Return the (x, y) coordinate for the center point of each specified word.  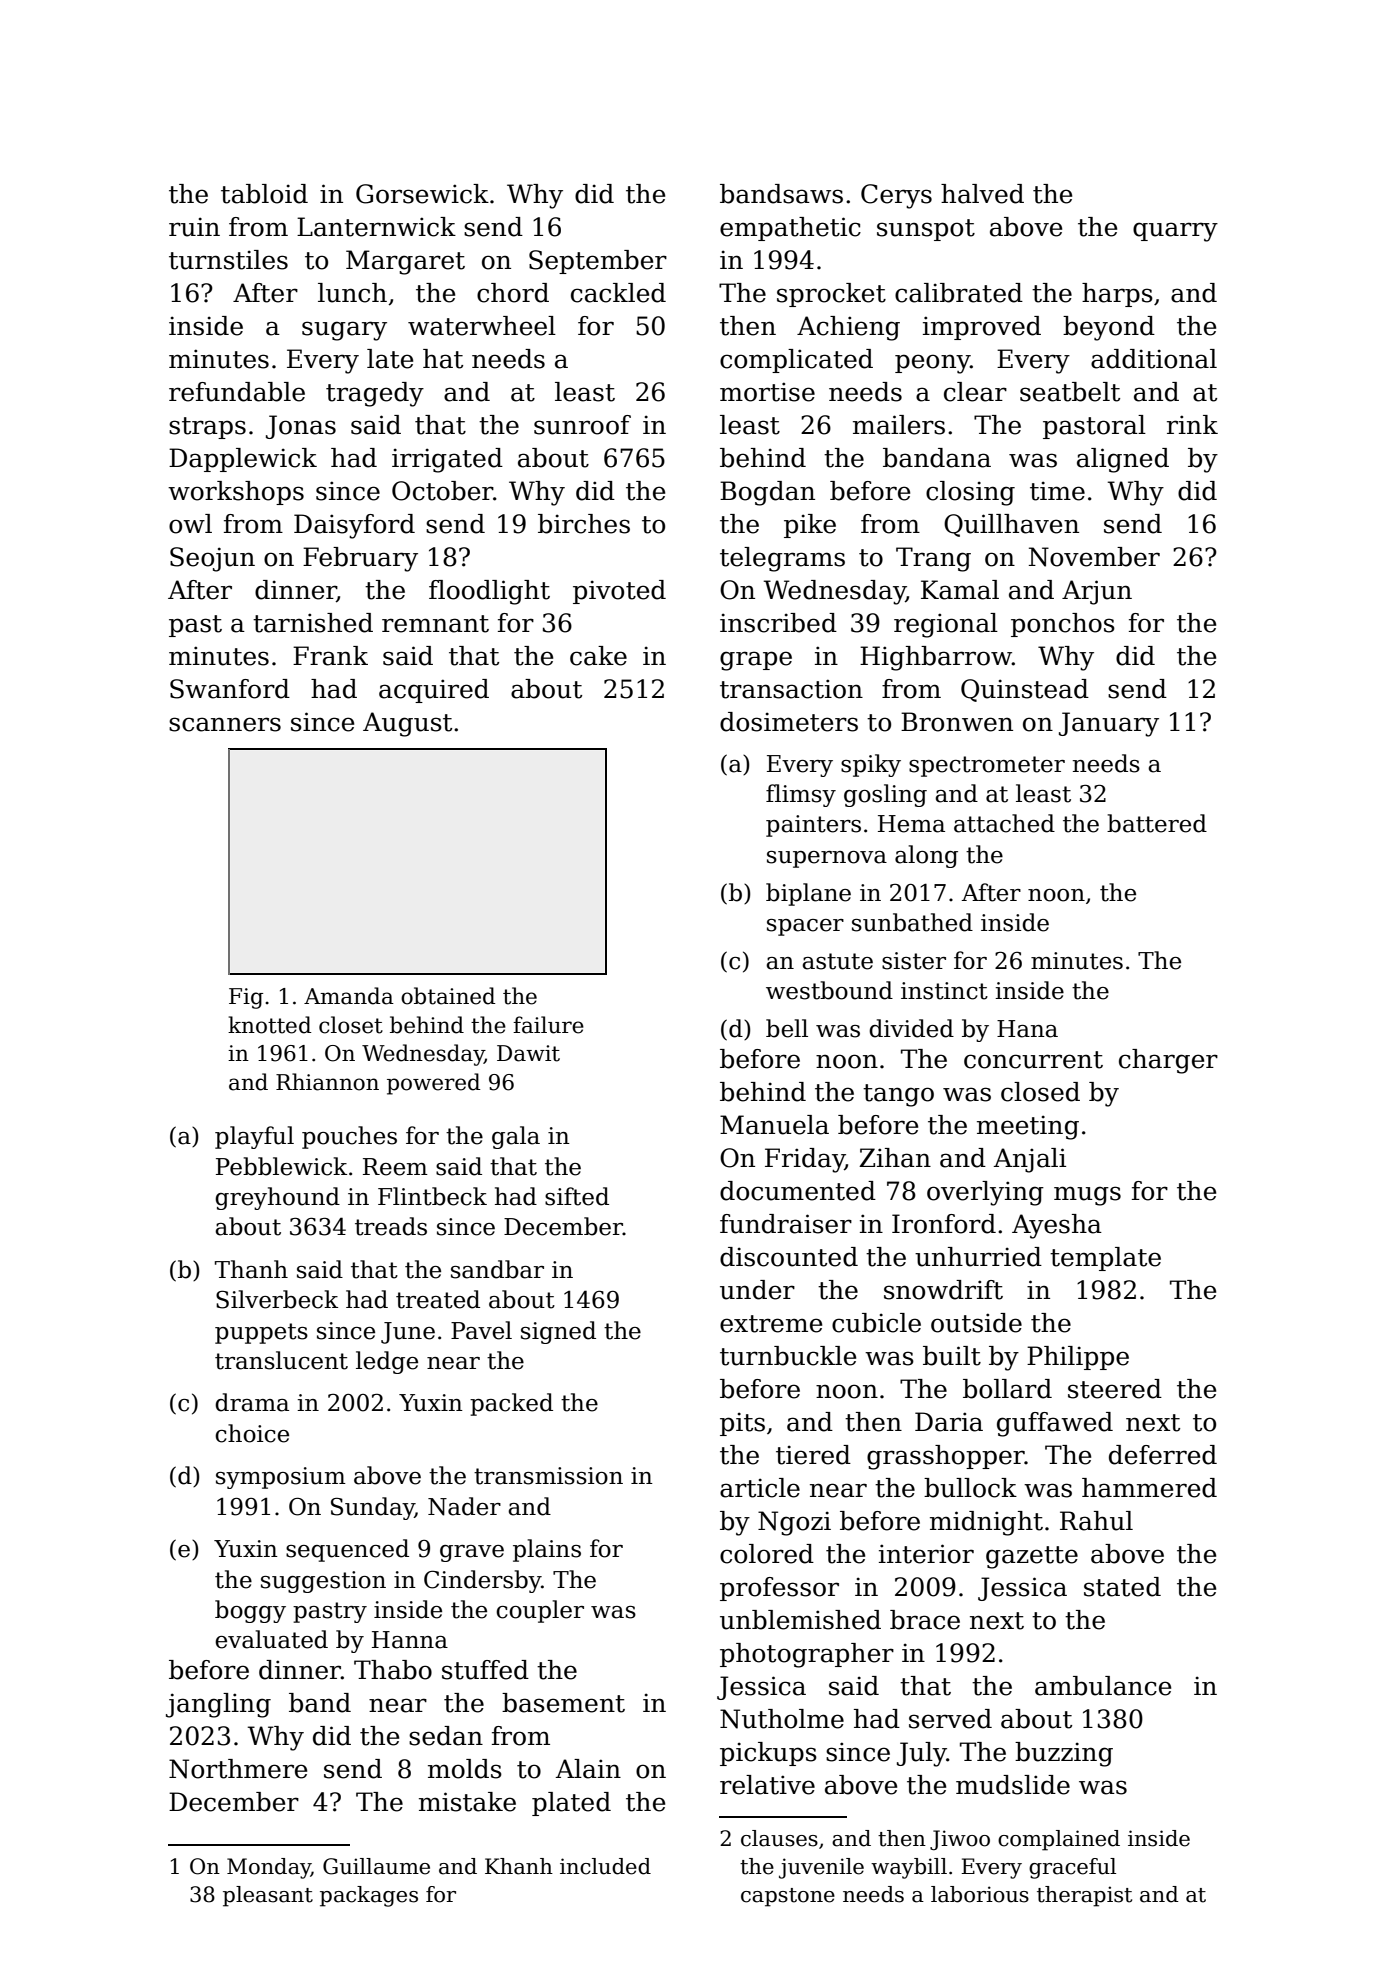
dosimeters (789, 722)
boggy (250, 1611)
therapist (1084, 1896)
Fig (246, 998)
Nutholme (782, 1719)
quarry (1175, 232)
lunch (352, 293)
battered (1157, 823)
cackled (618, 293)
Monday (269, 1868)
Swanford (230, 689)
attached (1004, 823)
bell (787, 1028)
